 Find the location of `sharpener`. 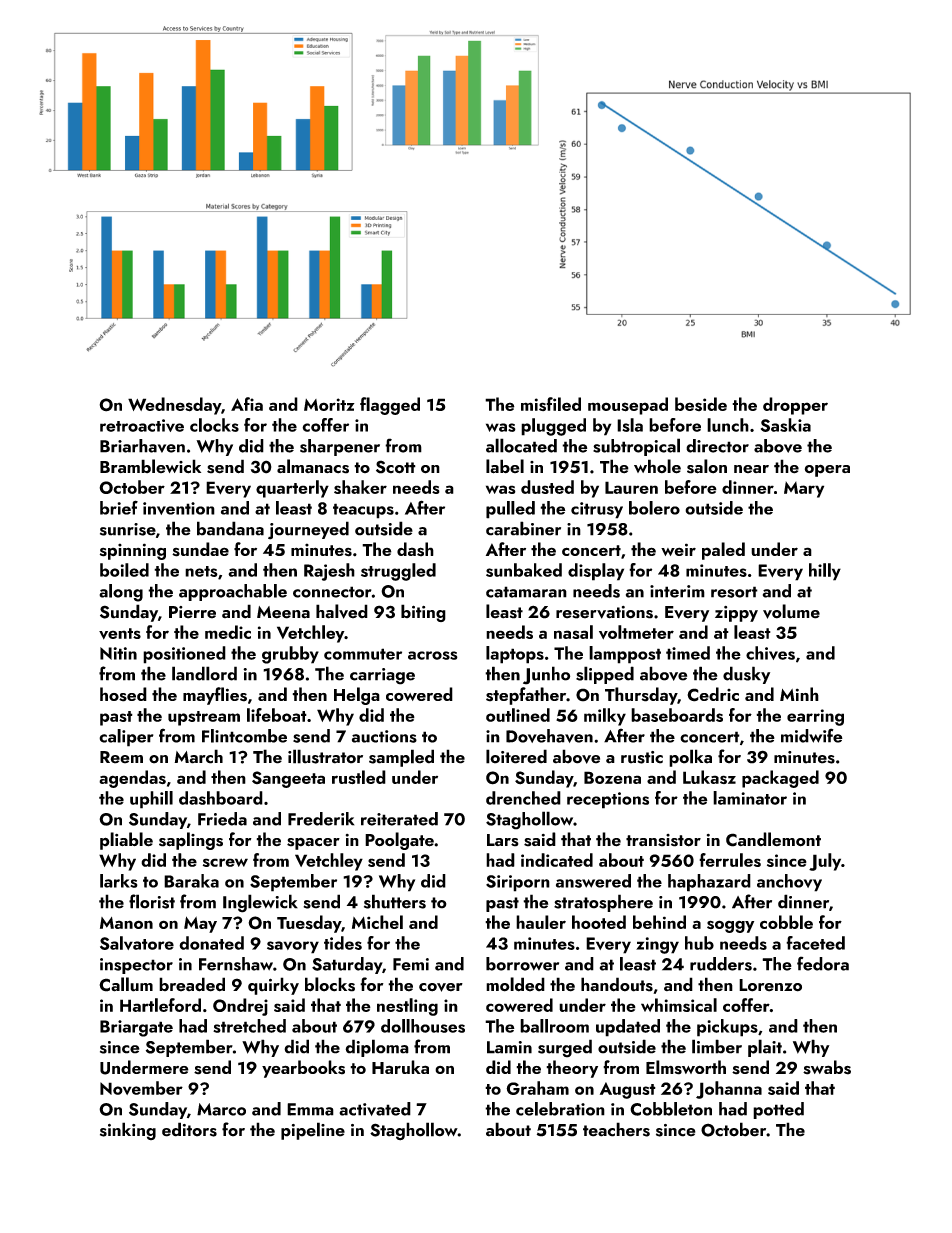

sharpener is located at coordinates (340, 447).
